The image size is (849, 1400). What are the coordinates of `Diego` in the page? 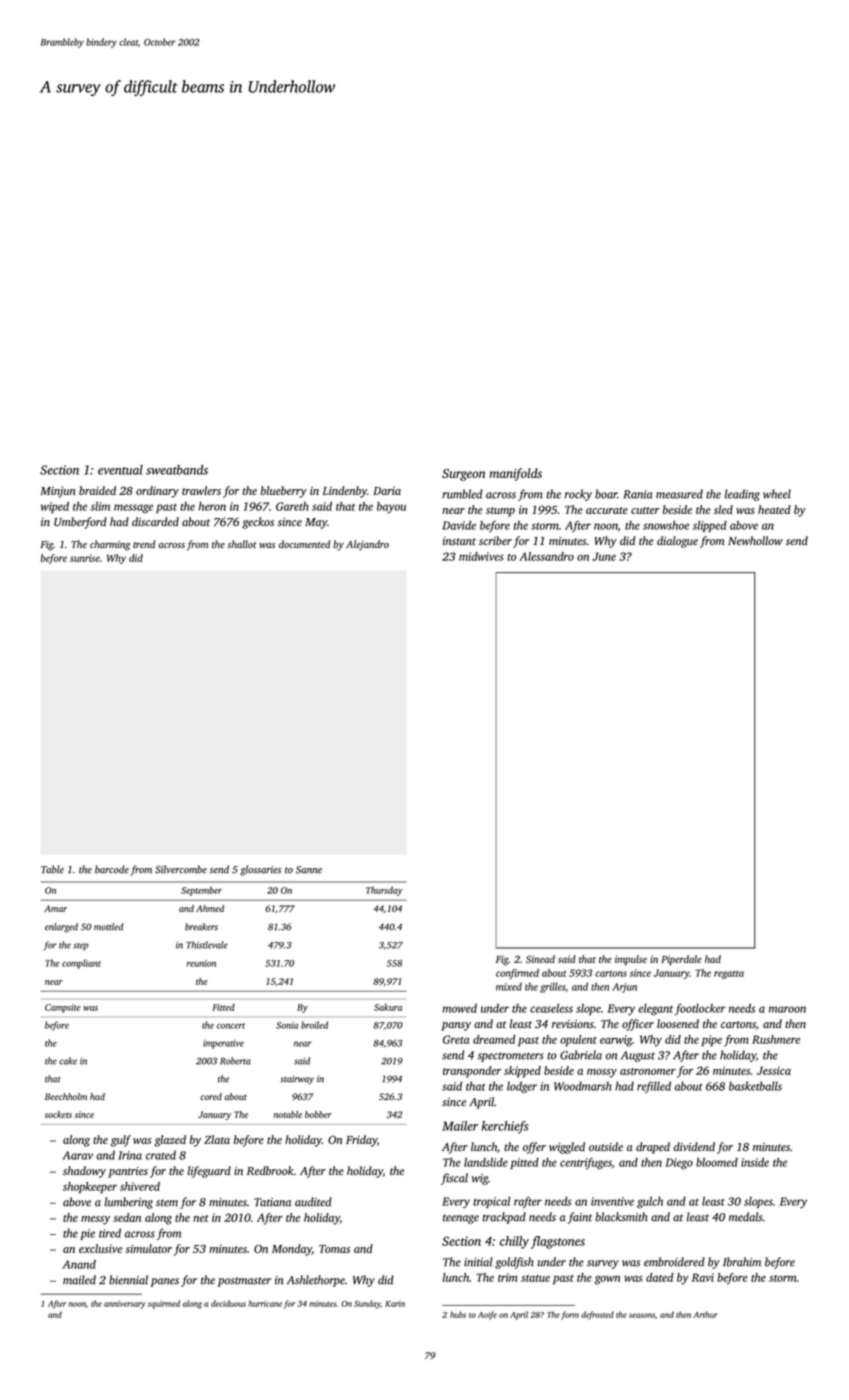 It's located at (679, 1164).
